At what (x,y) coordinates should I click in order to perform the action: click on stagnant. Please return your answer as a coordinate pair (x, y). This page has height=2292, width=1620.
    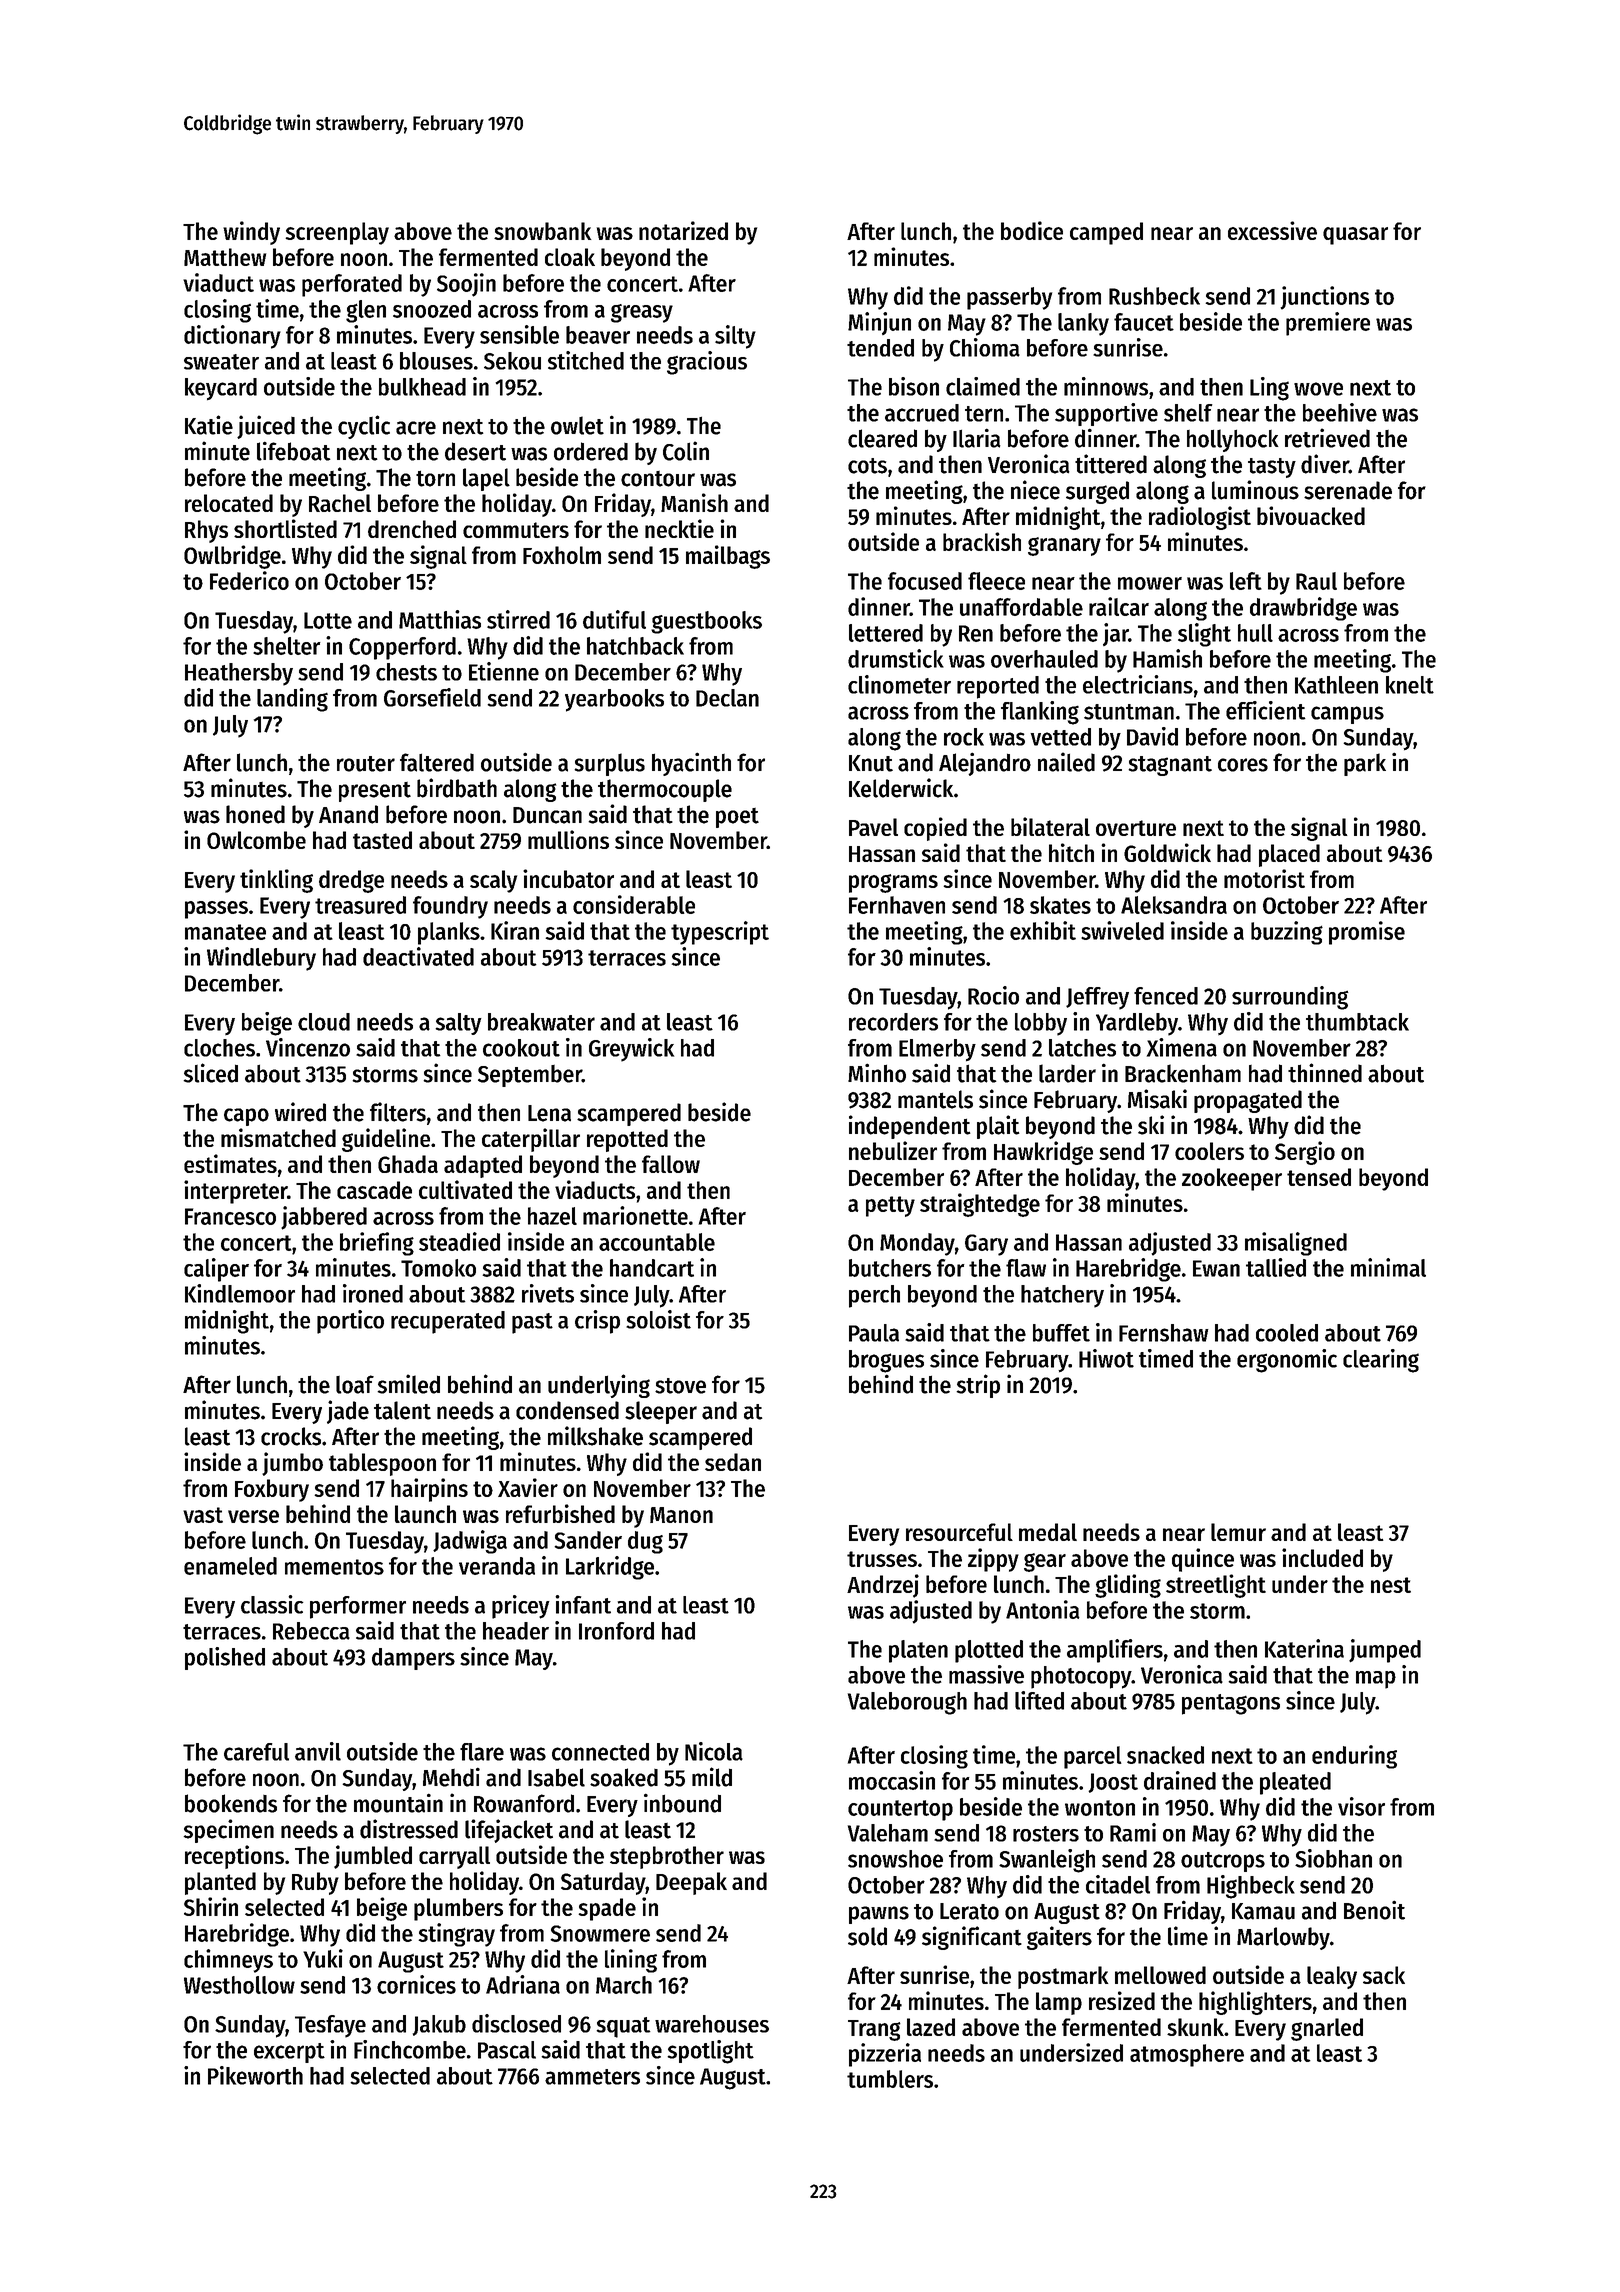
    Looking at the image, I should click on (1170, 766).
